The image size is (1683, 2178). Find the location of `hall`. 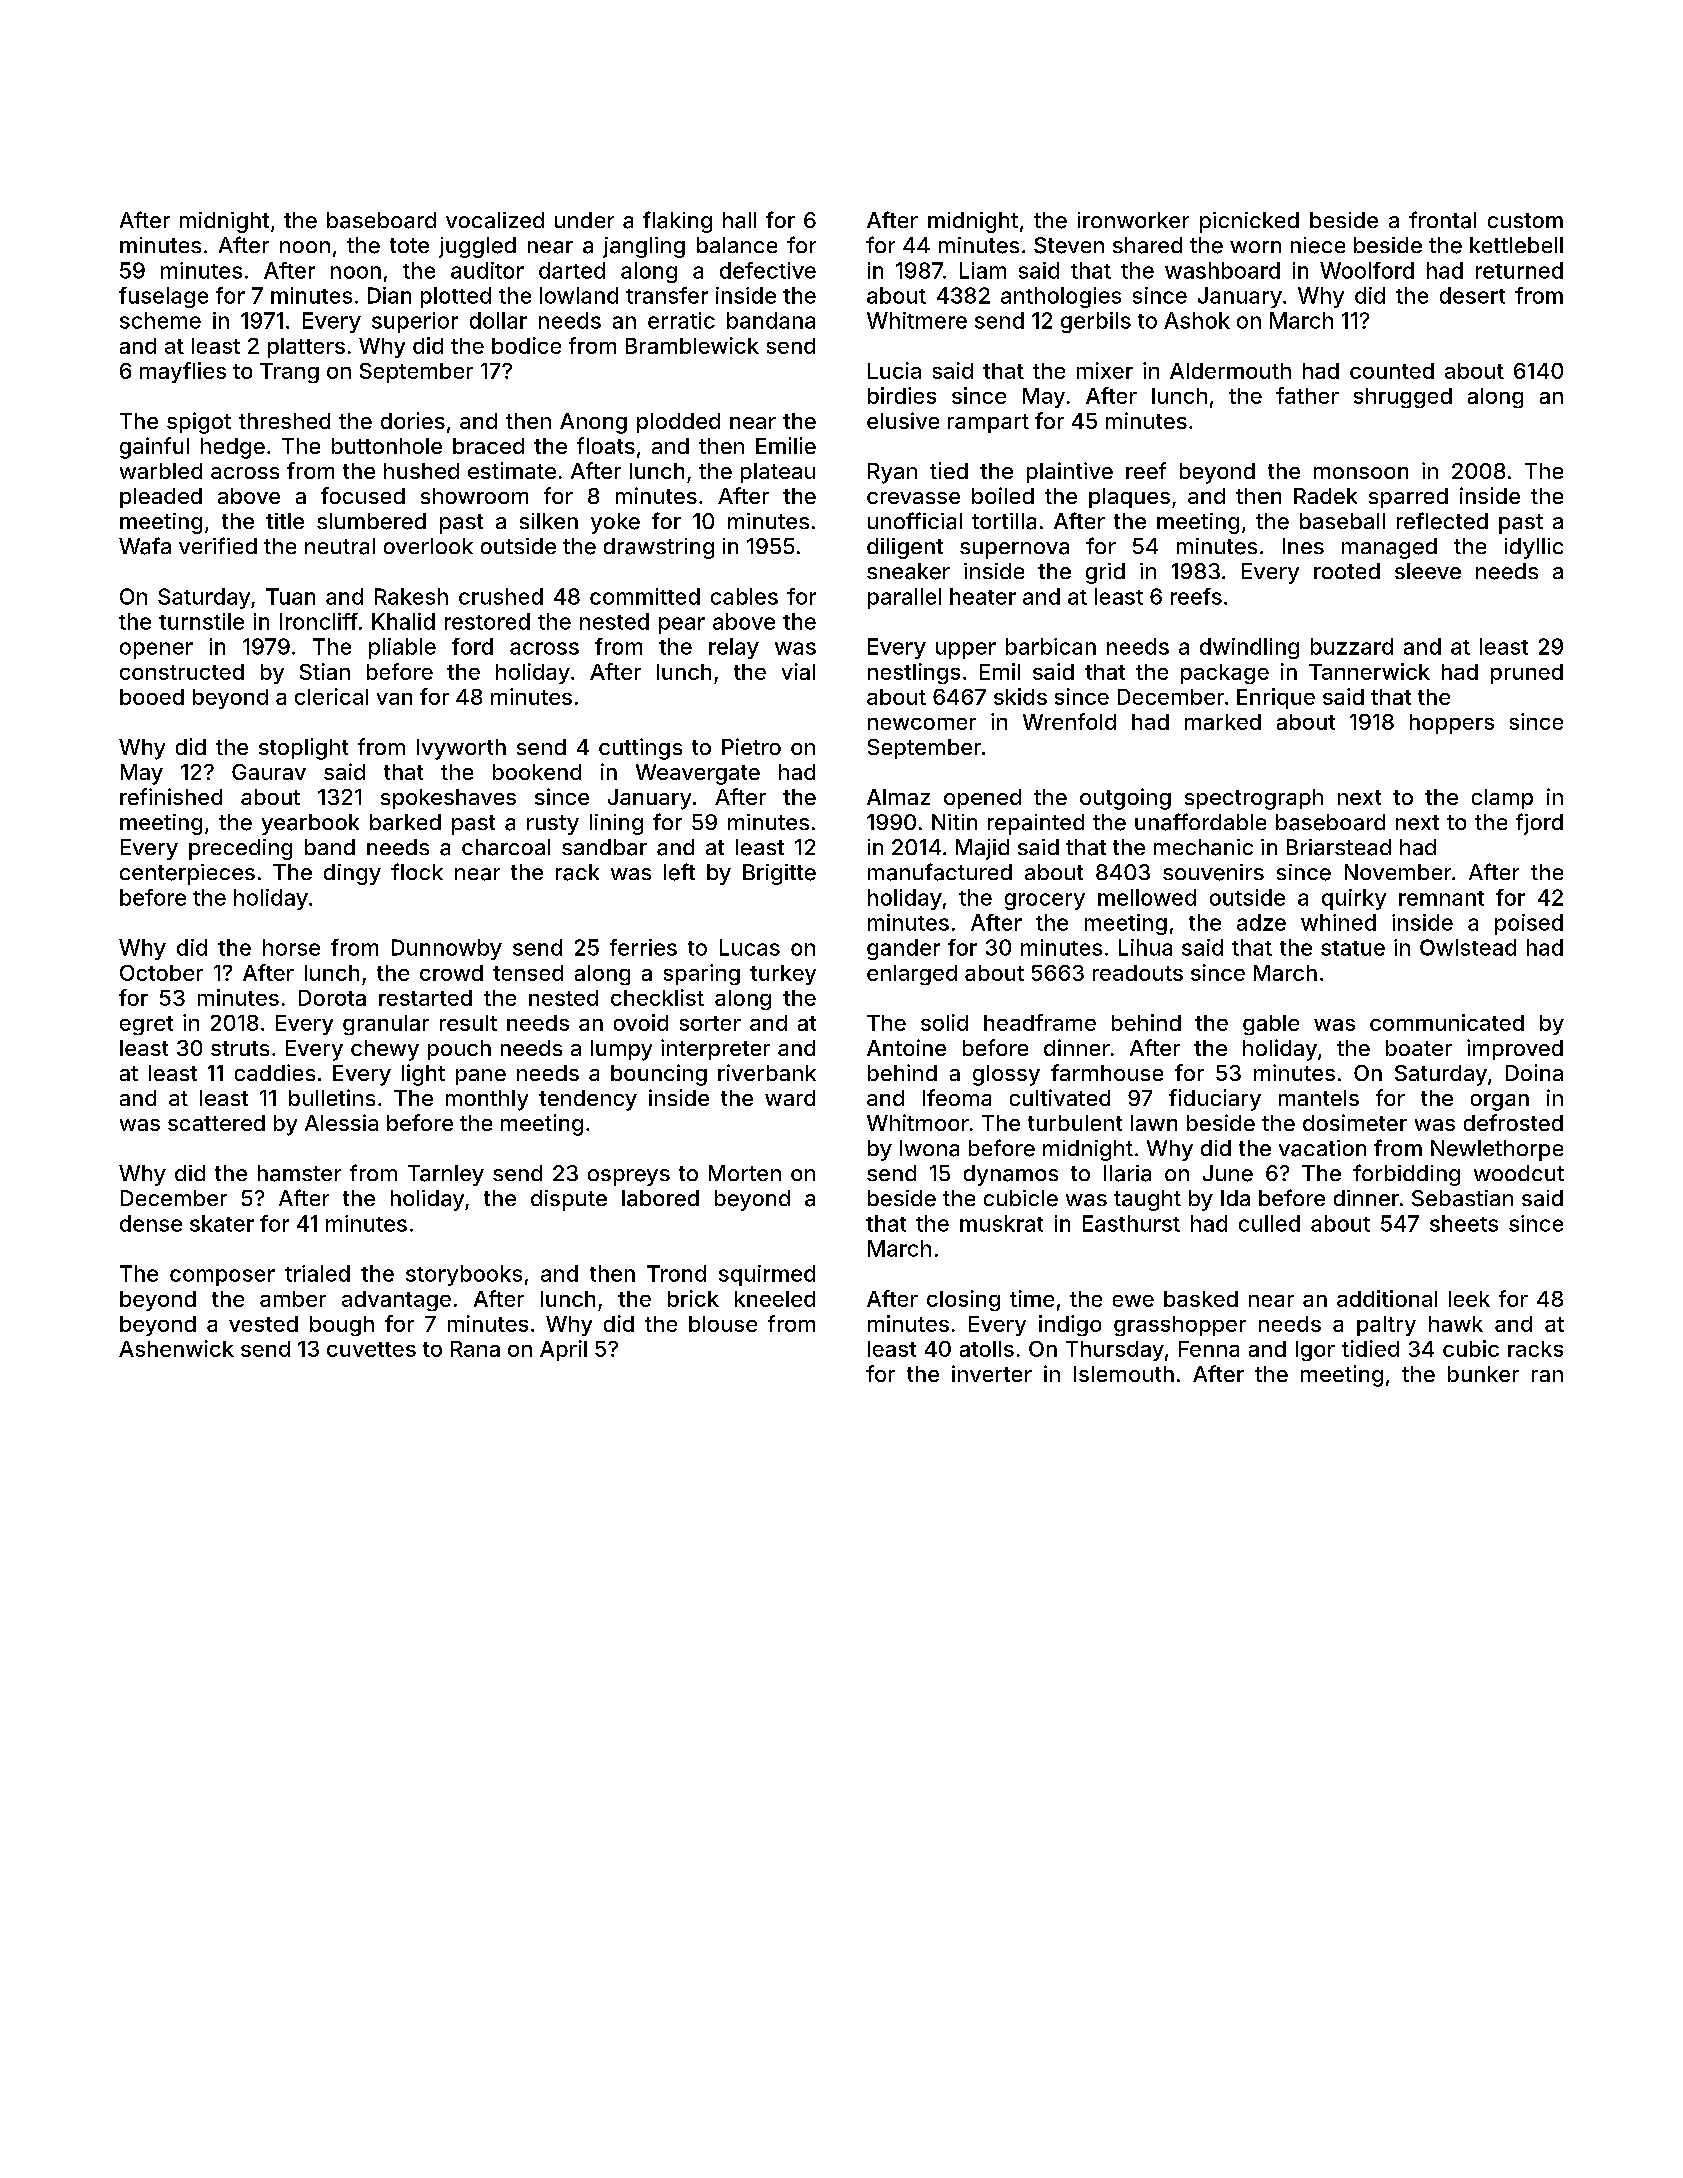

hall is located at coordinates (739, 220).
